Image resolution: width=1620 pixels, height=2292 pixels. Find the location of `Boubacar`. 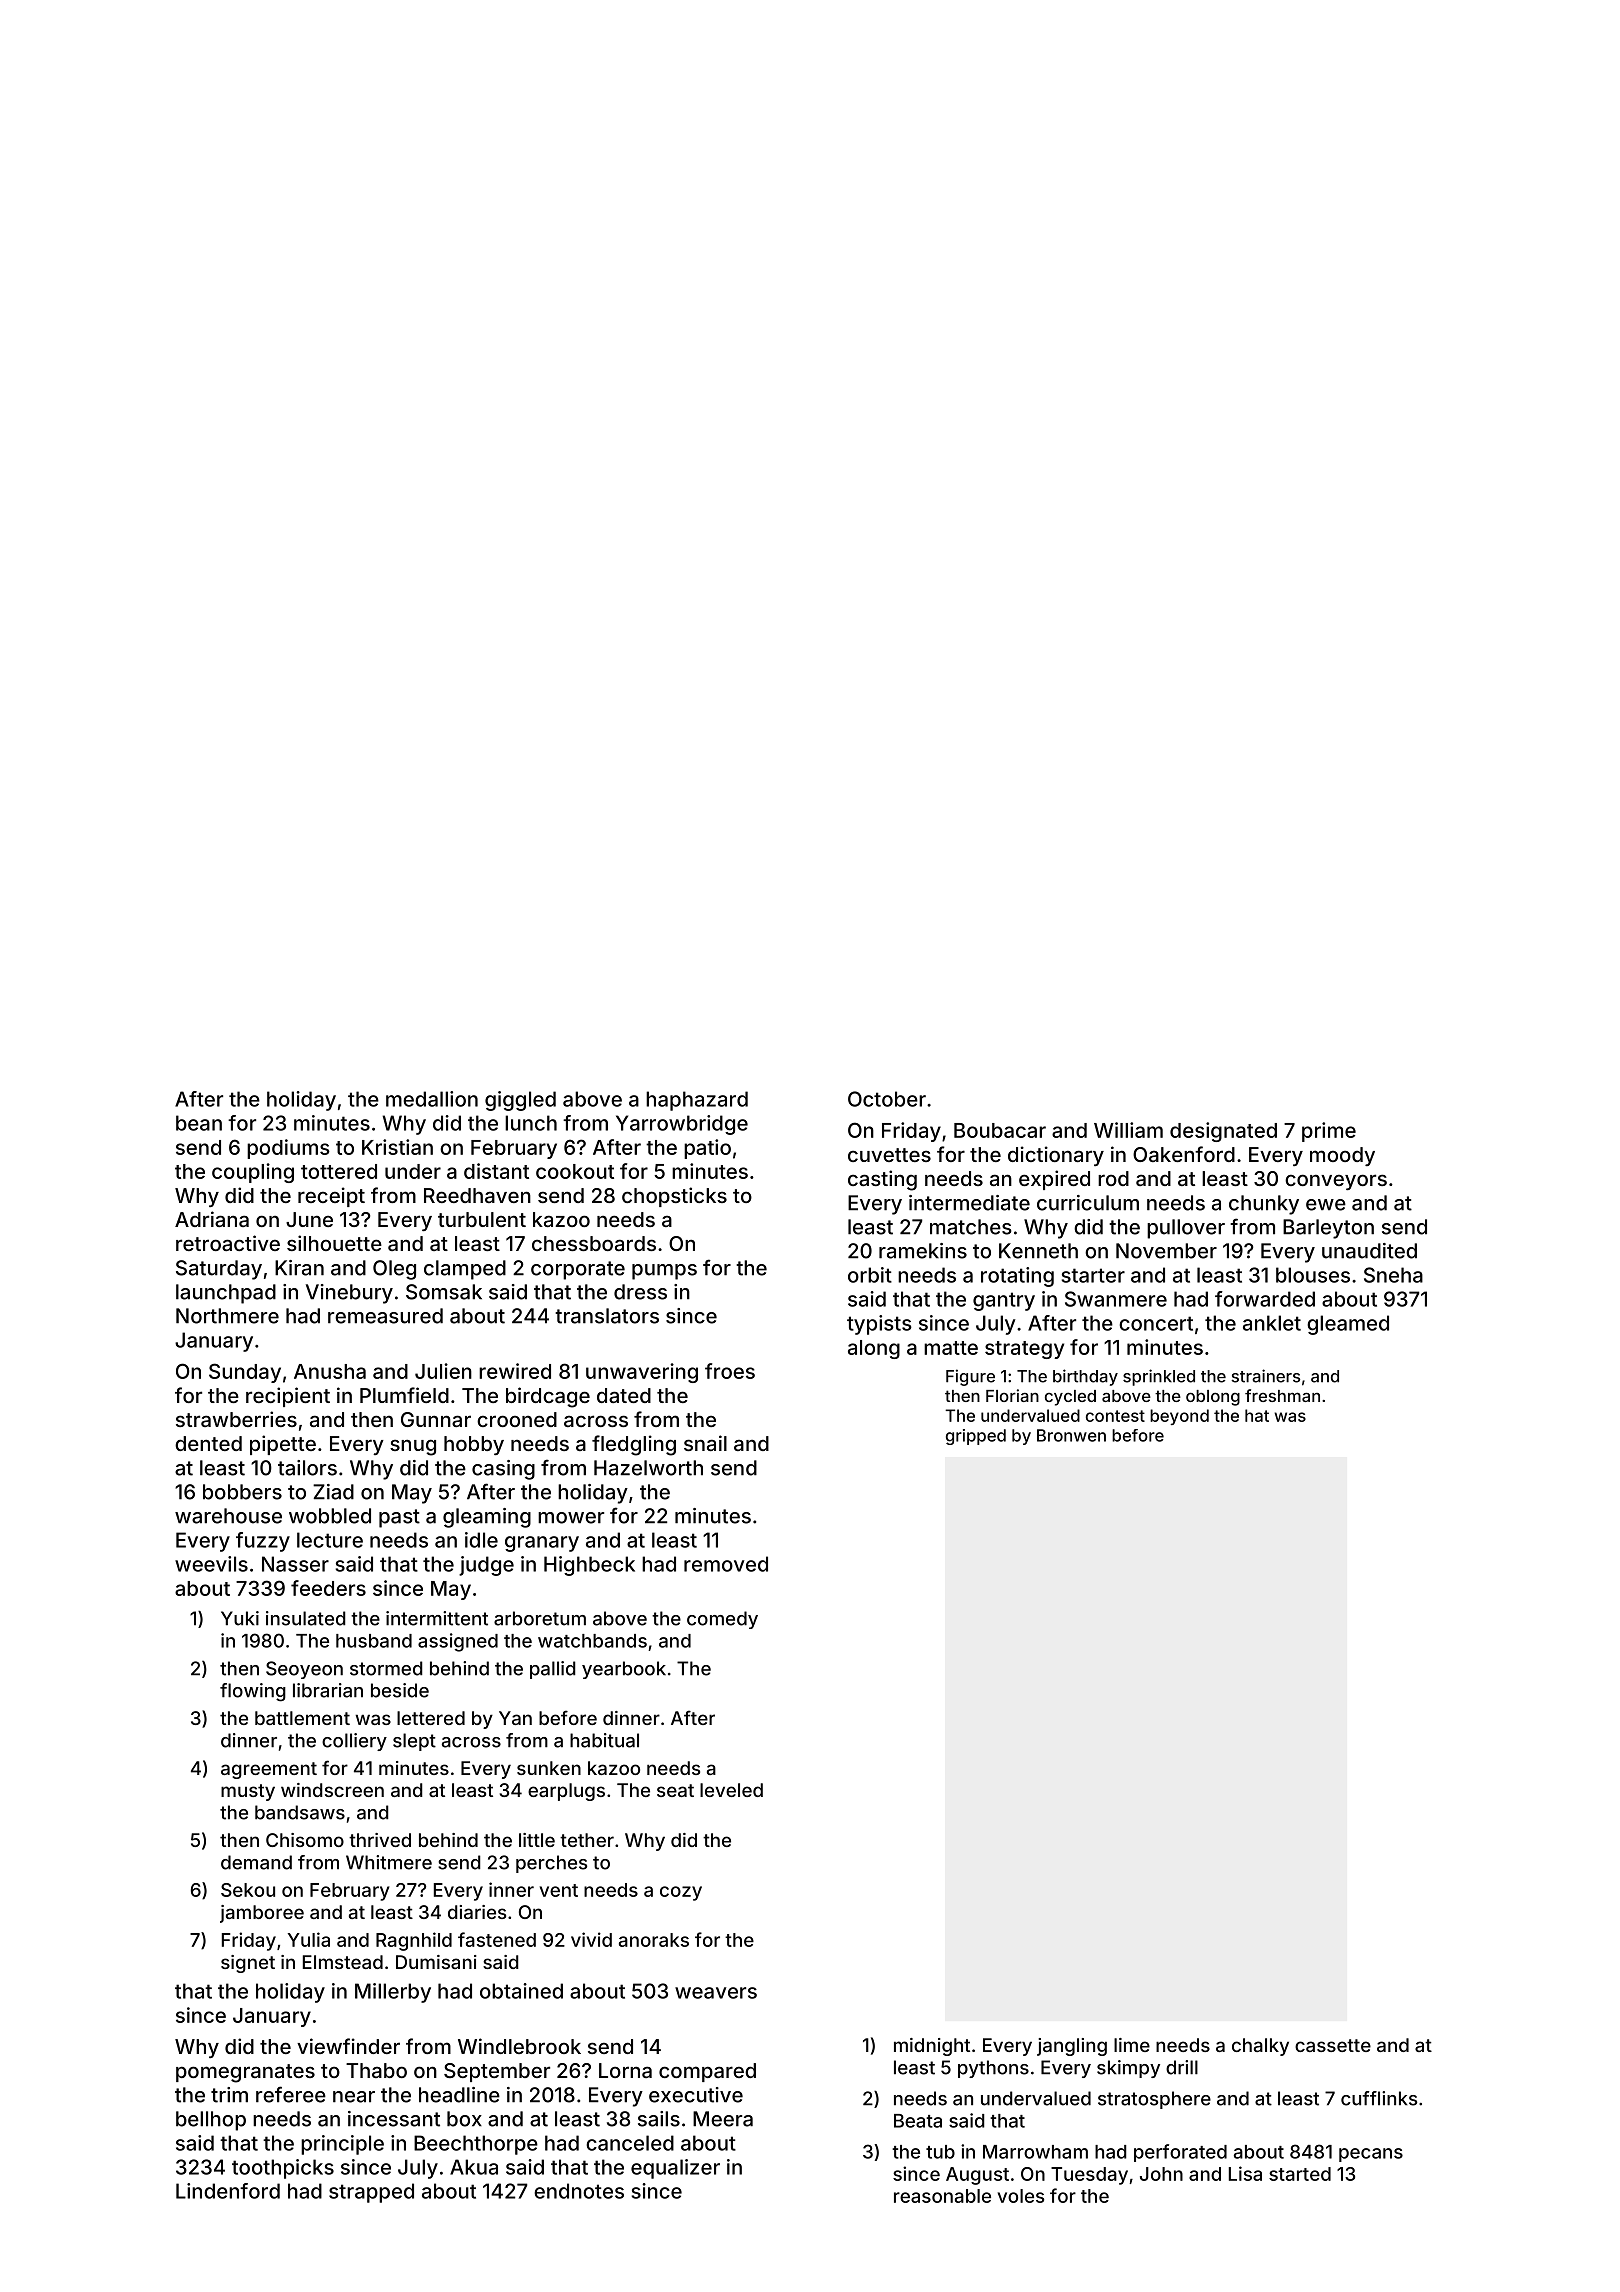

Boubacar is located at coordinates (1000, 1130).
